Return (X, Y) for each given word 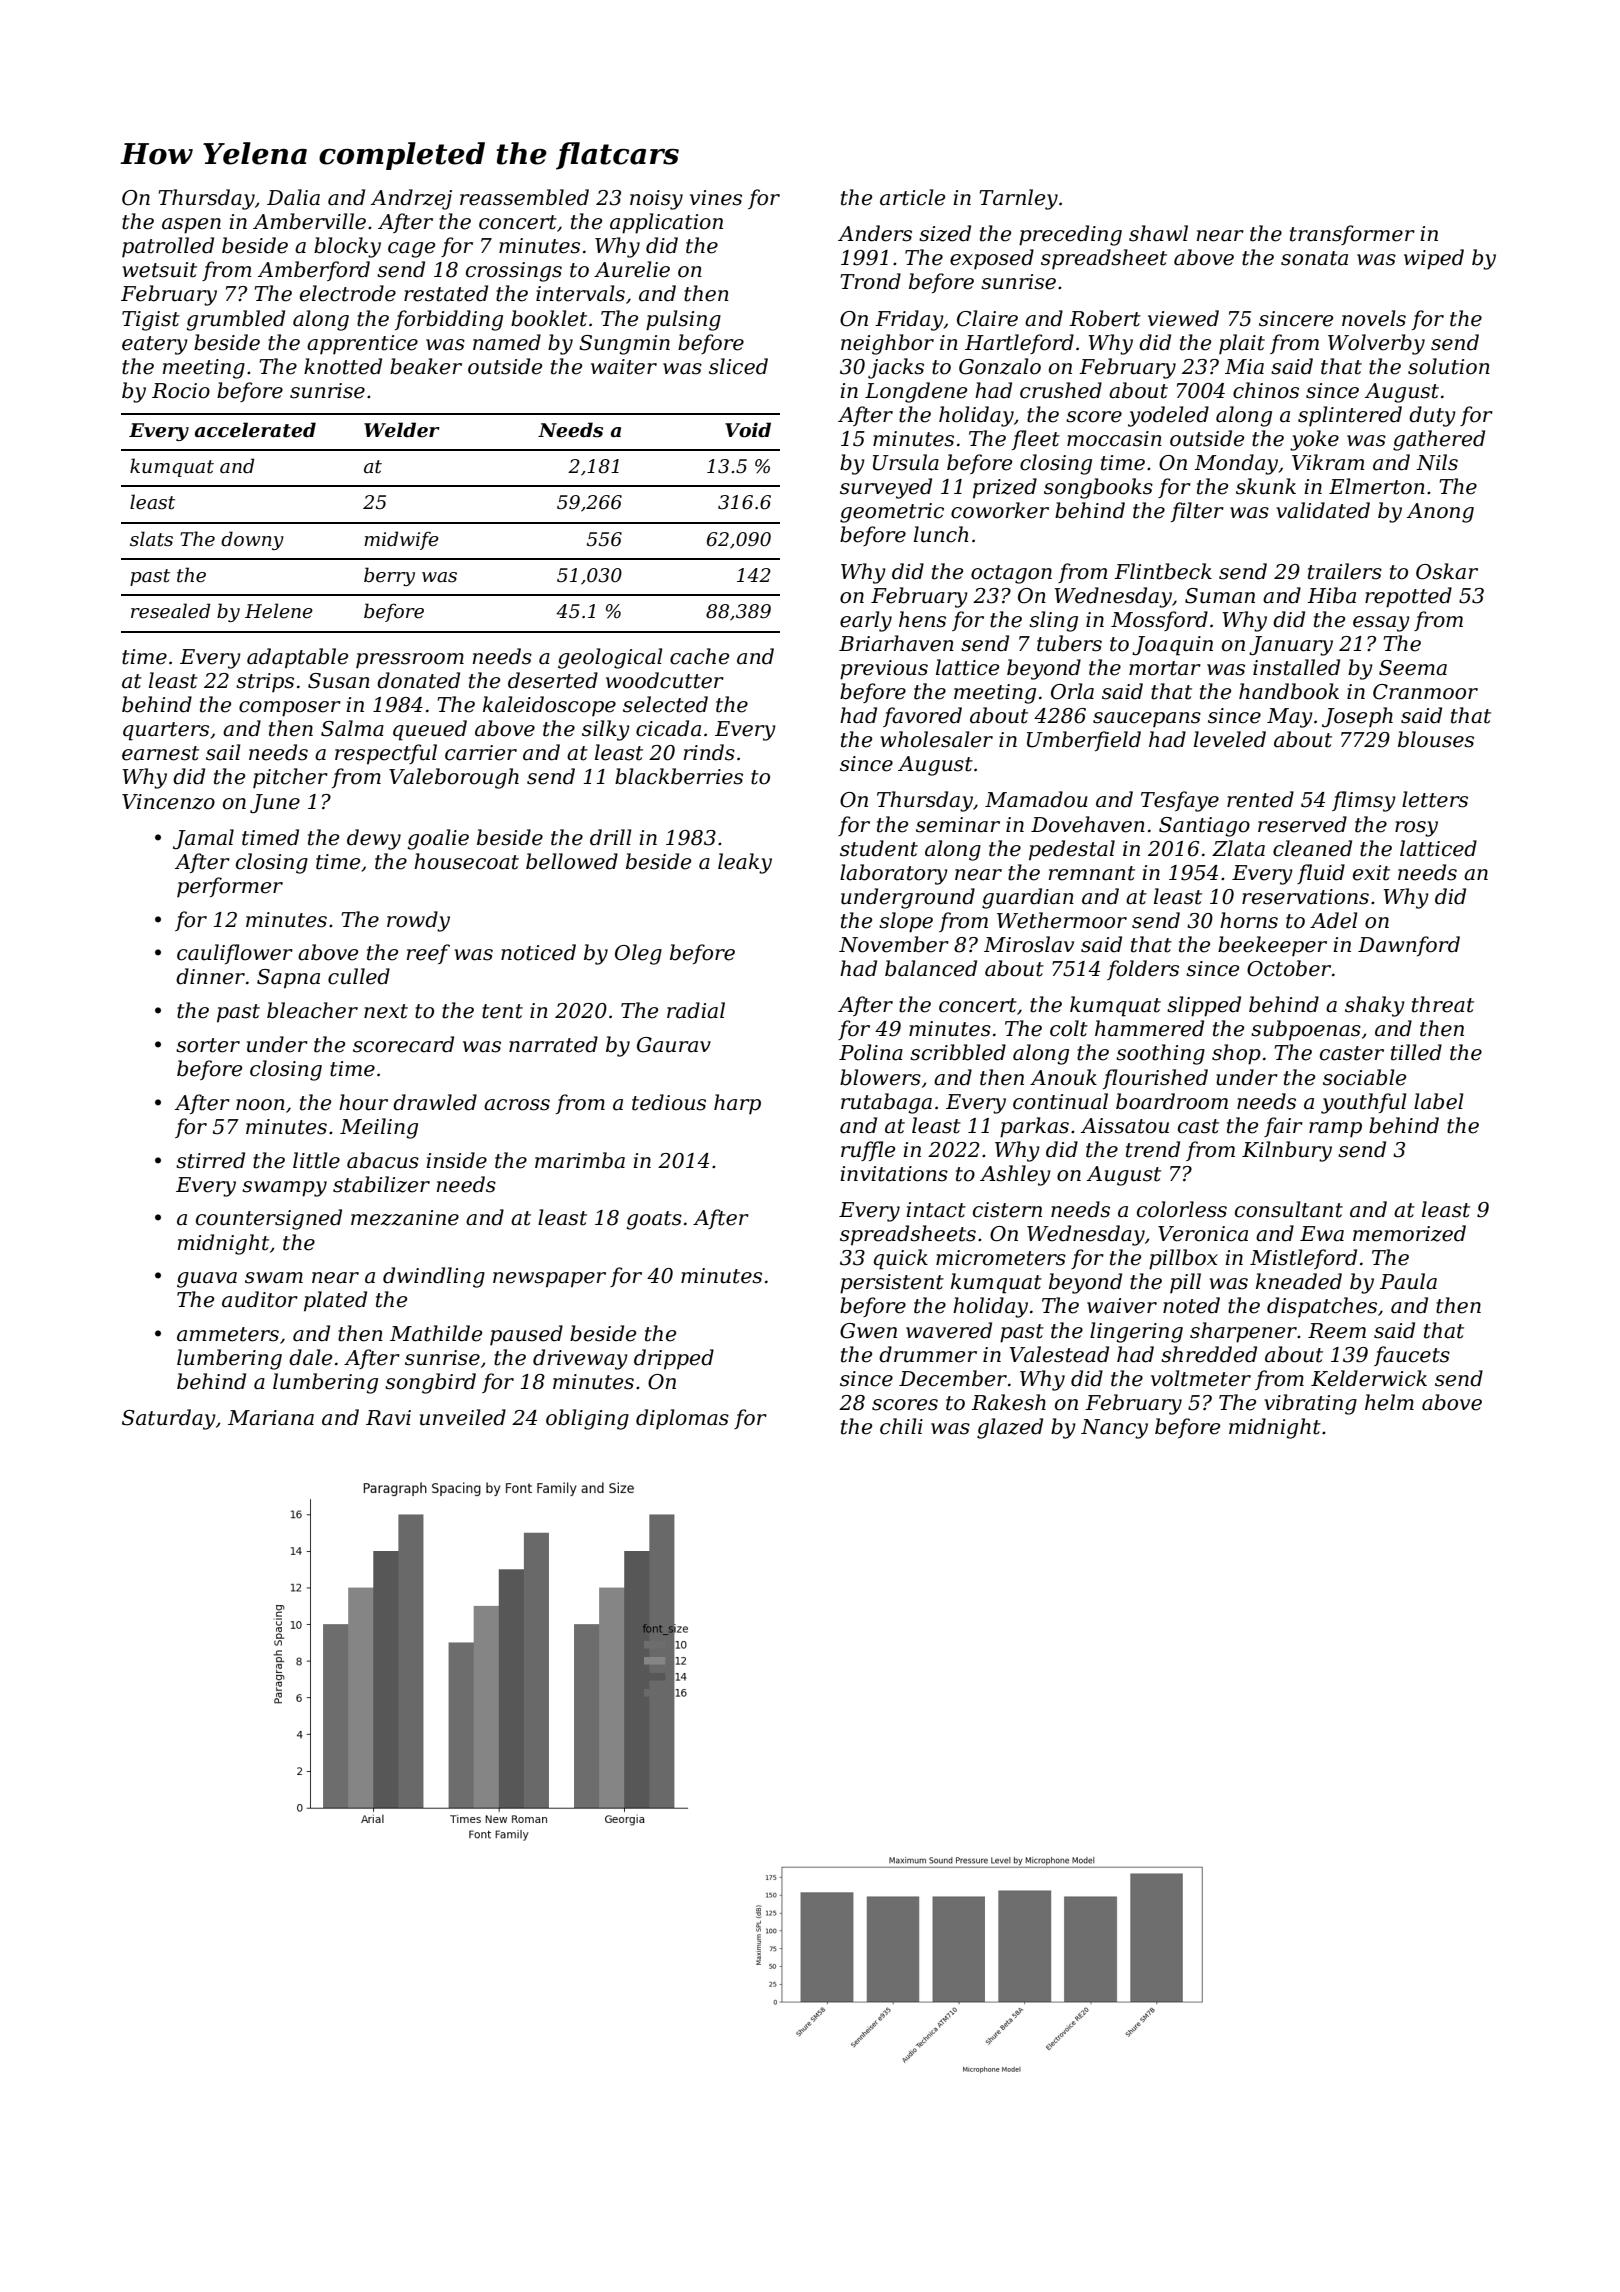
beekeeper (1272, 946)
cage (411, 250)
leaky (745, 863)
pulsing (683, 320)
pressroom (410, 661)
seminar (958, 825)
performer (230, 887)
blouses (1436, 739)
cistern (1007, 1210)
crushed (1061, 390)
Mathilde (436, 1333)
